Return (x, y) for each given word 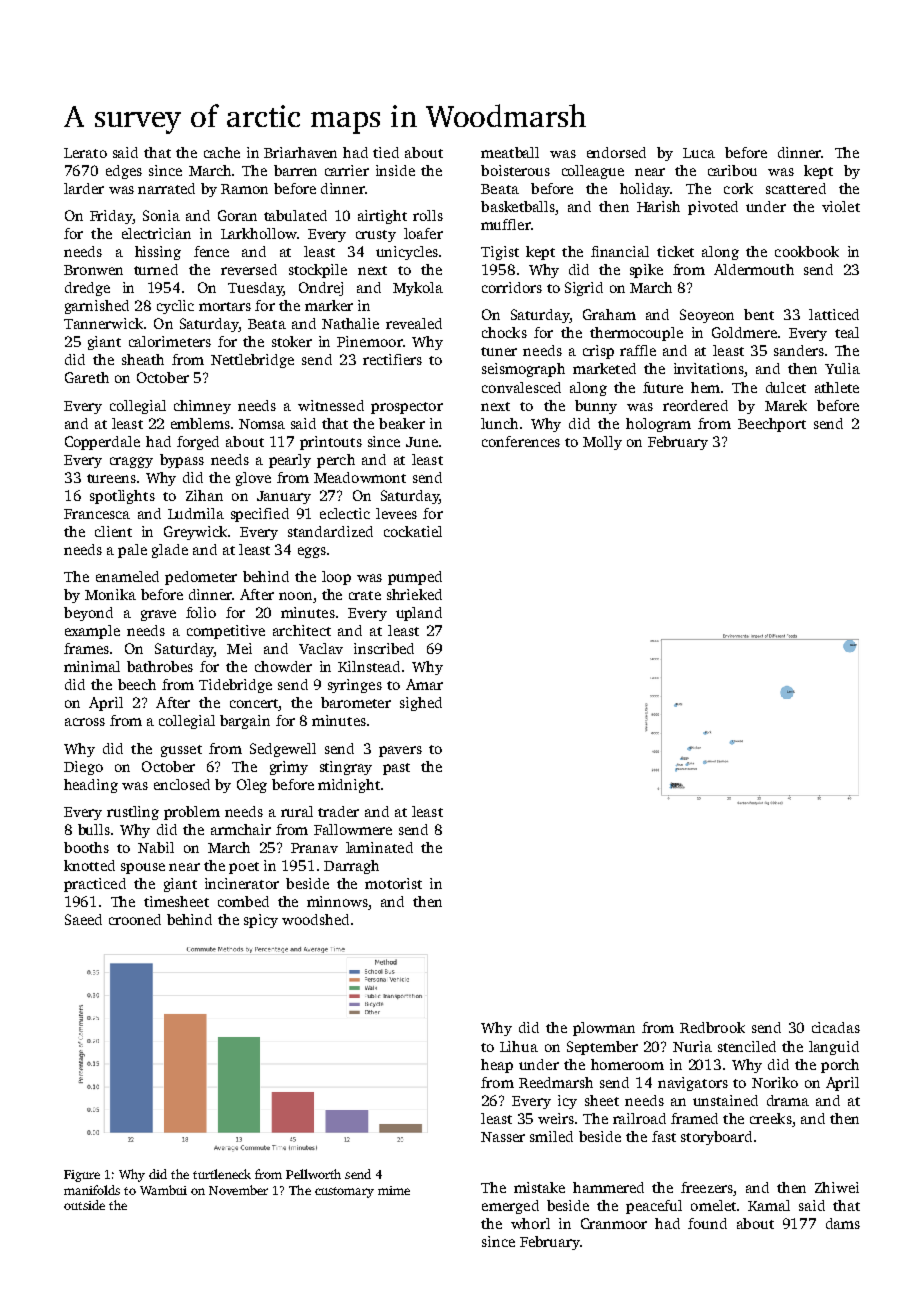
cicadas (836, 1027)
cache (222, 152)
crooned (135, 919)
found (707, 1223)
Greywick (195, 533)
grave (158, 615)
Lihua (519, 1046)
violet (841, 206)
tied (386, 152)
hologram (658, 425)
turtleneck (222, 1174)
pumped (415, 578)
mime (394, 1190)
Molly (602, 443)
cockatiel (413, 531)
